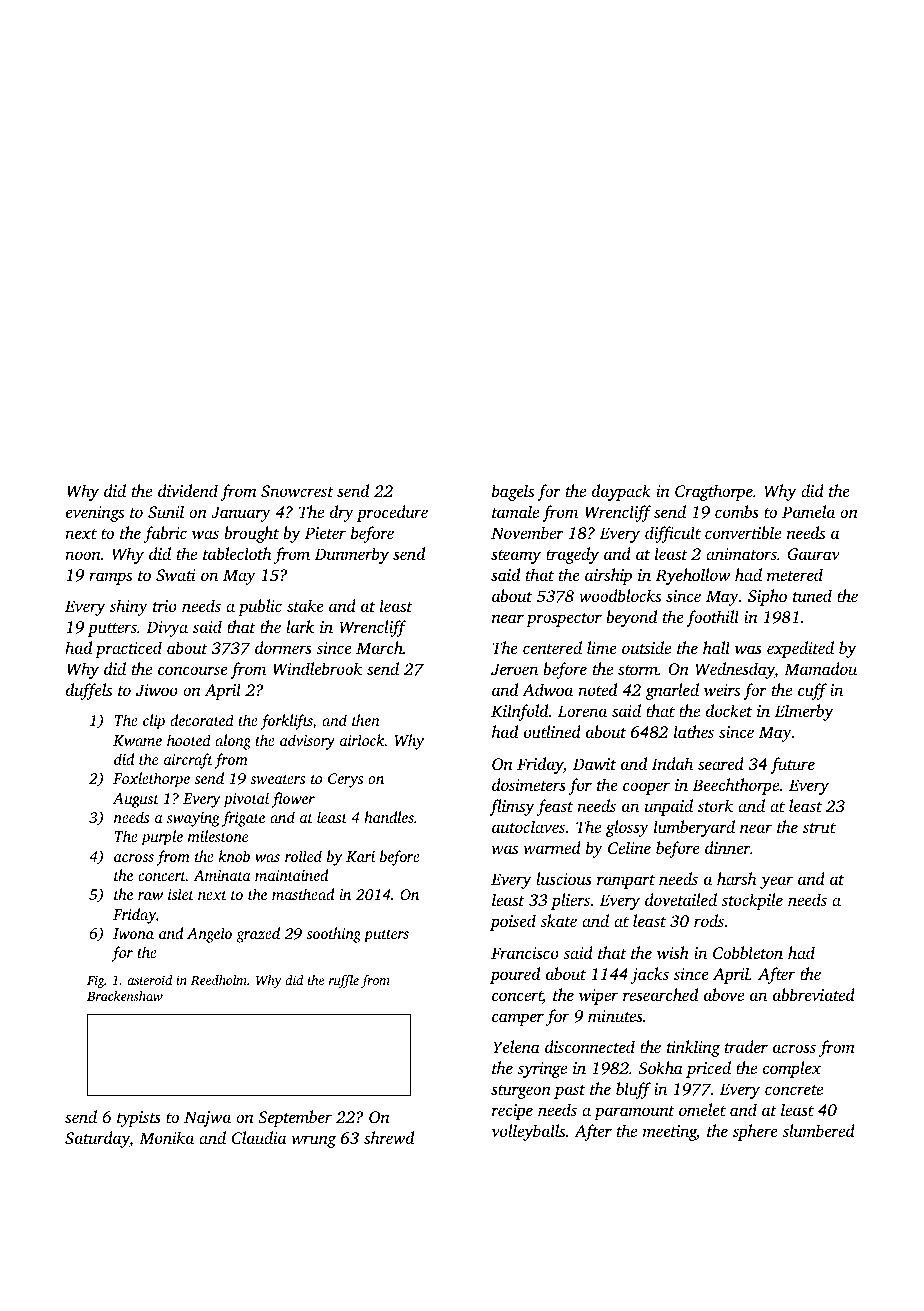 This page has height=1311, width=924. What do you see at coordinates (176, 575) in the page?
I see `Swati` at bounding box center [176, 575].
